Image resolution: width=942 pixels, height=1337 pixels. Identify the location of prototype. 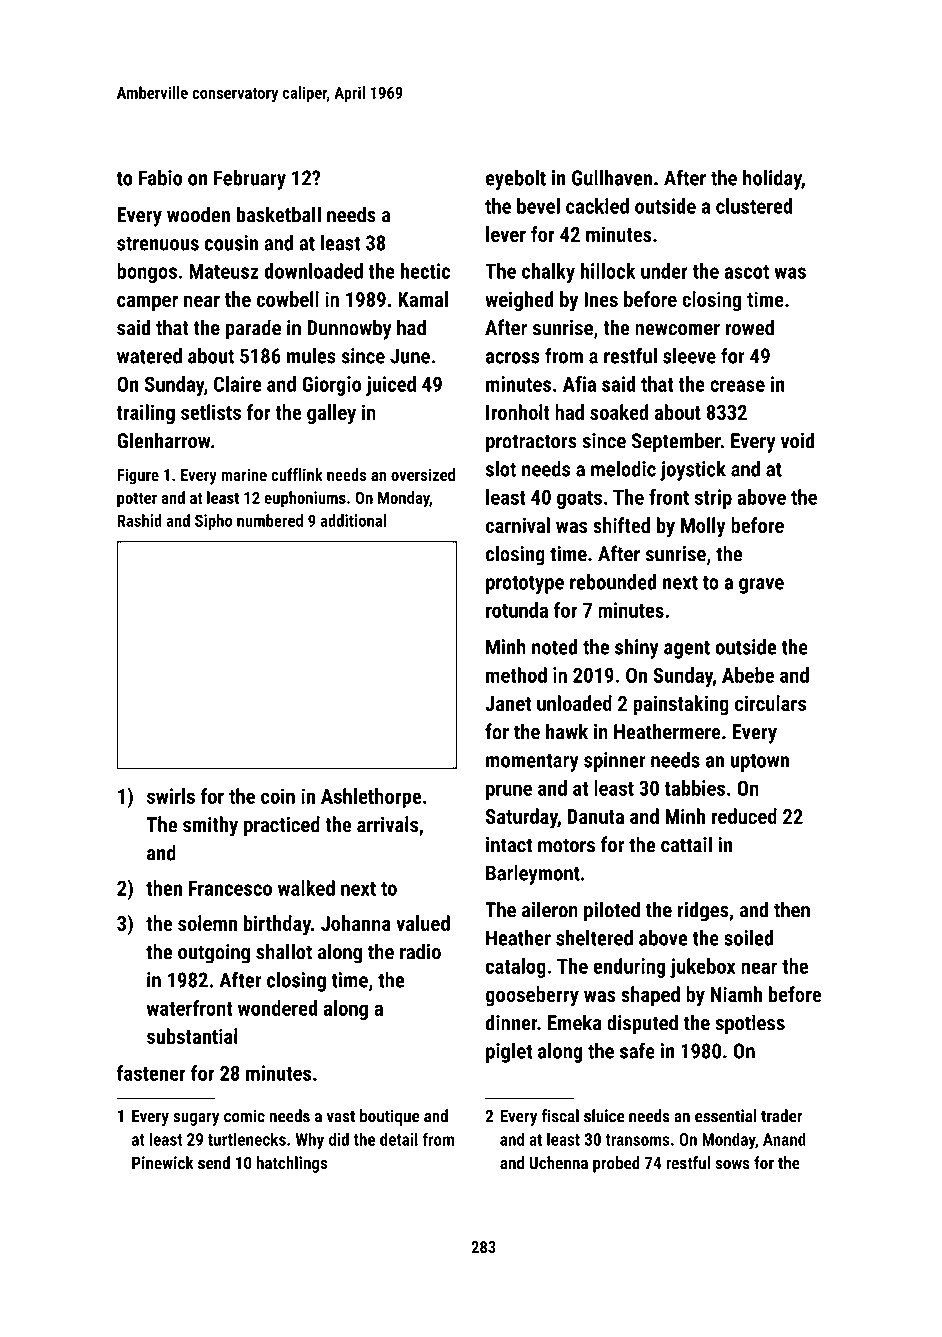
(525, 584).
